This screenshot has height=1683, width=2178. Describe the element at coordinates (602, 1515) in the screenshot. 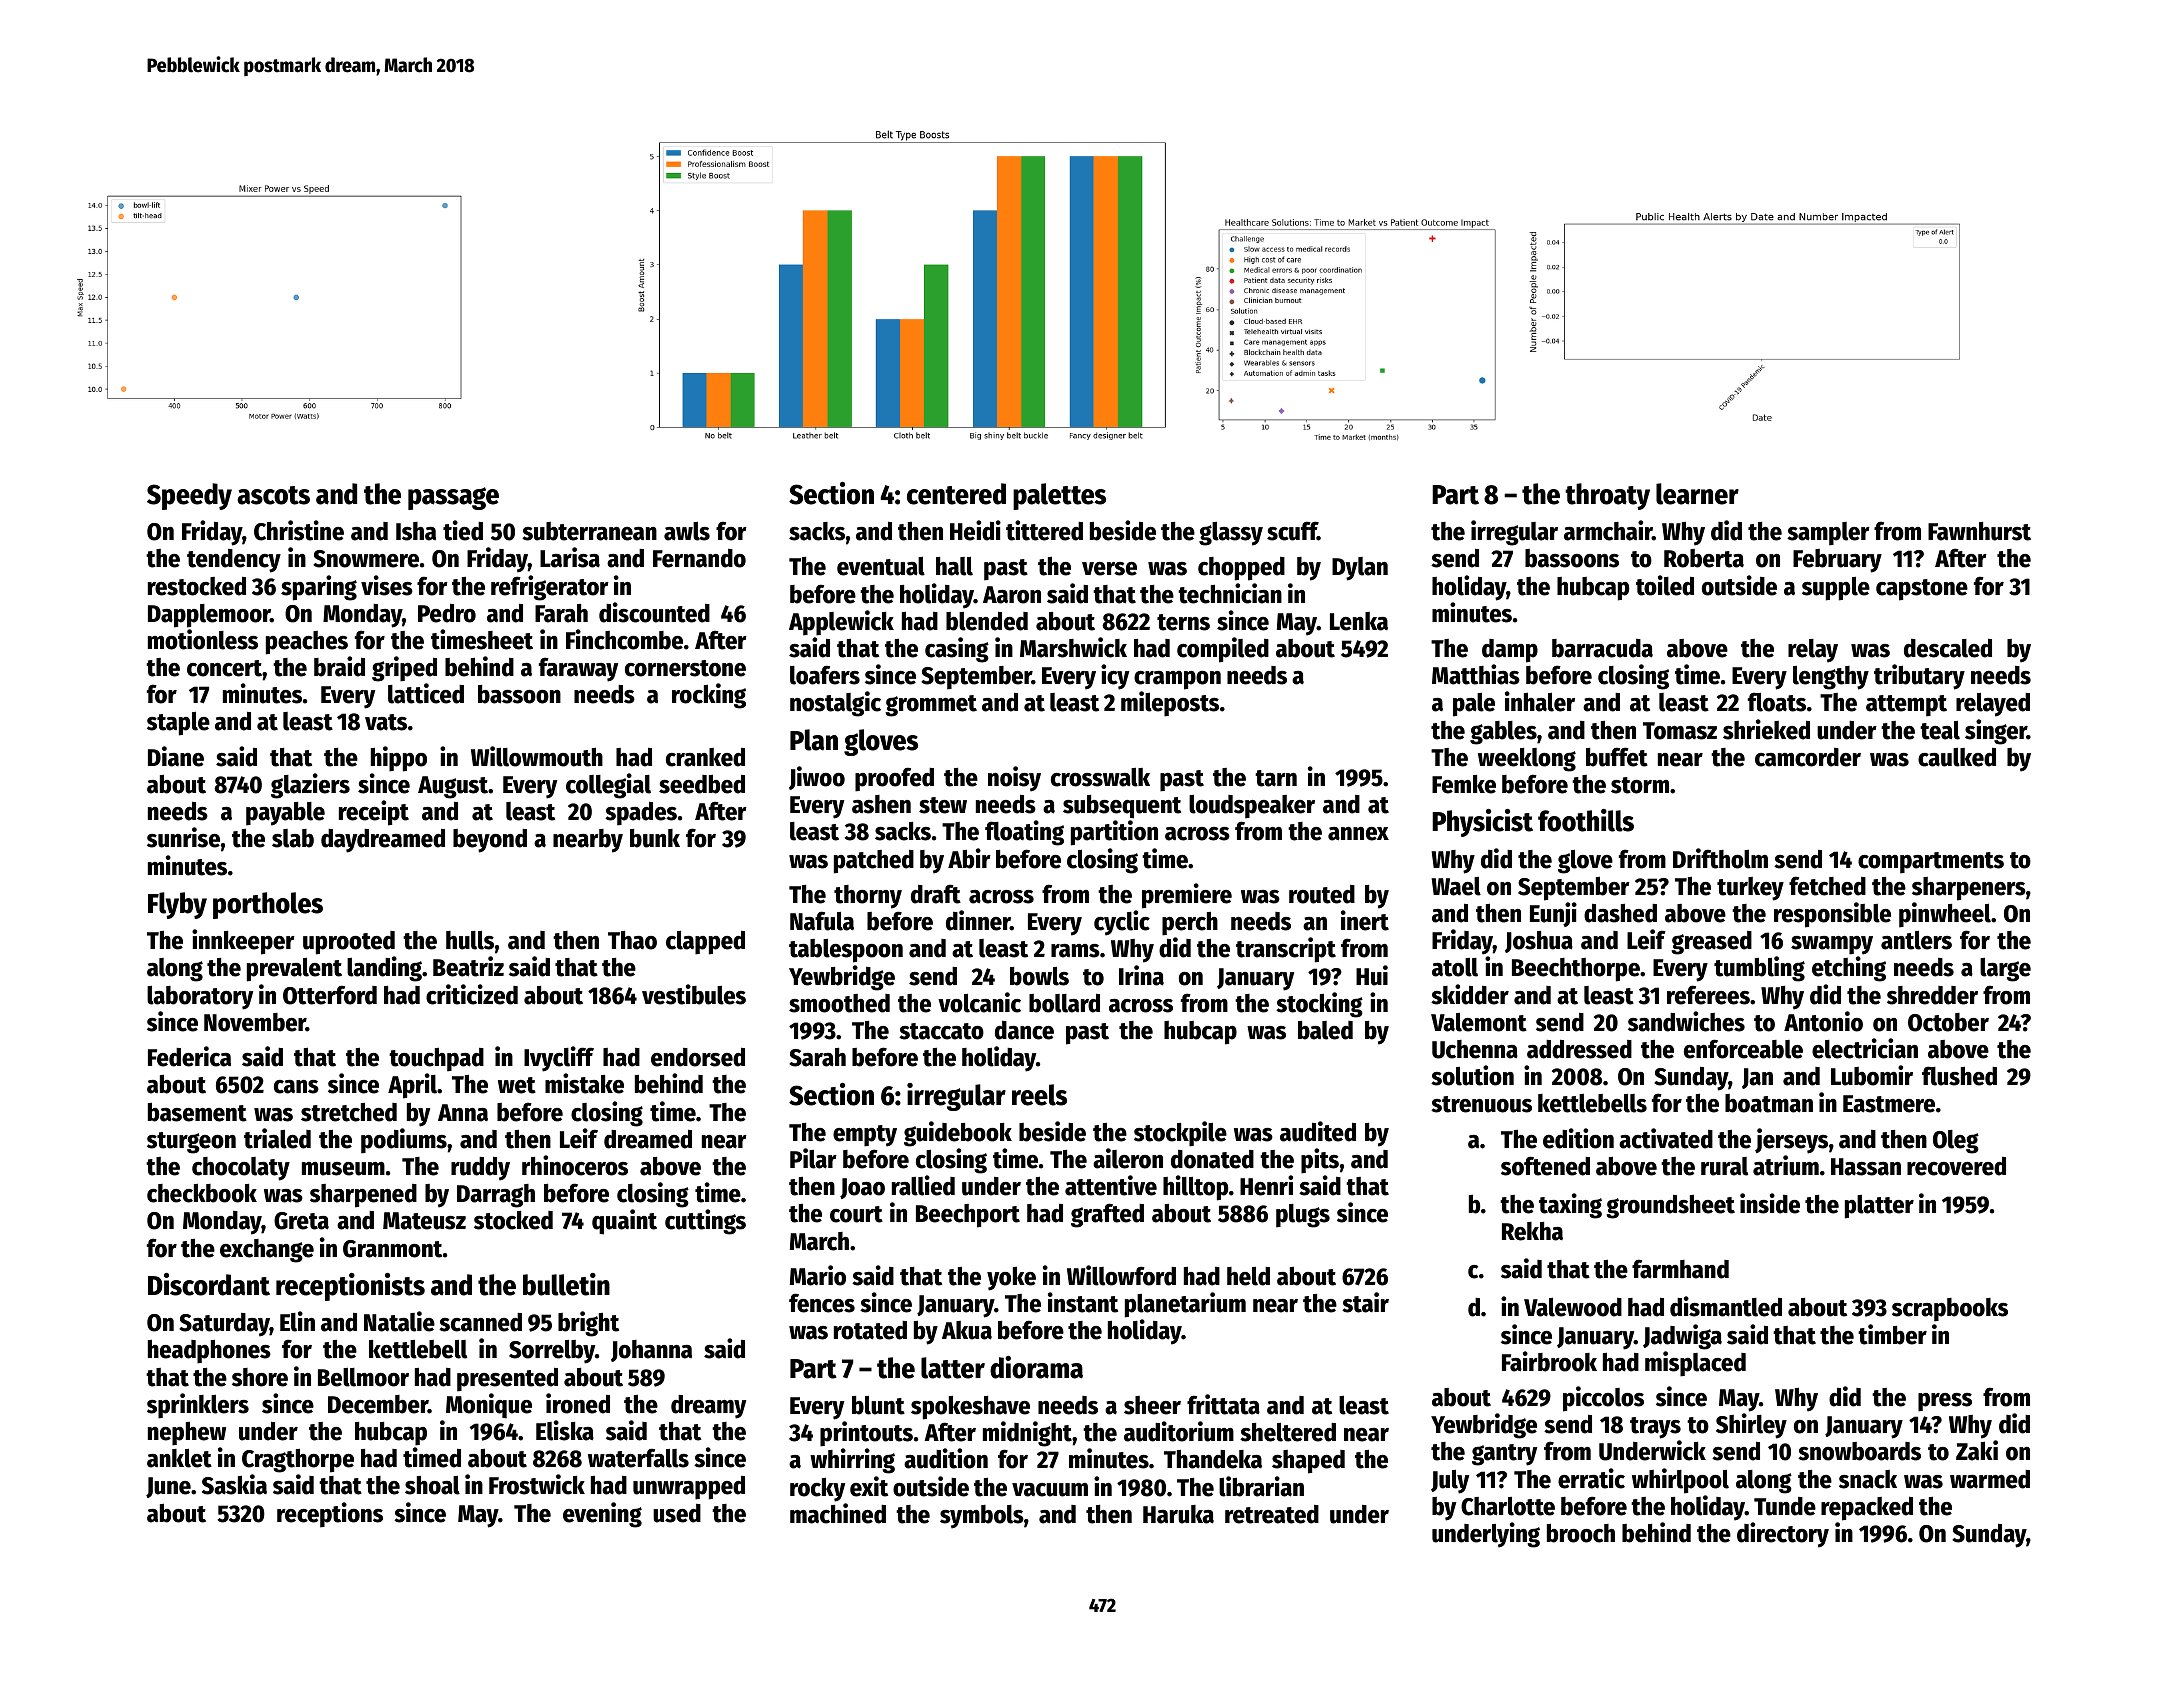

I see `evening` at that location.
